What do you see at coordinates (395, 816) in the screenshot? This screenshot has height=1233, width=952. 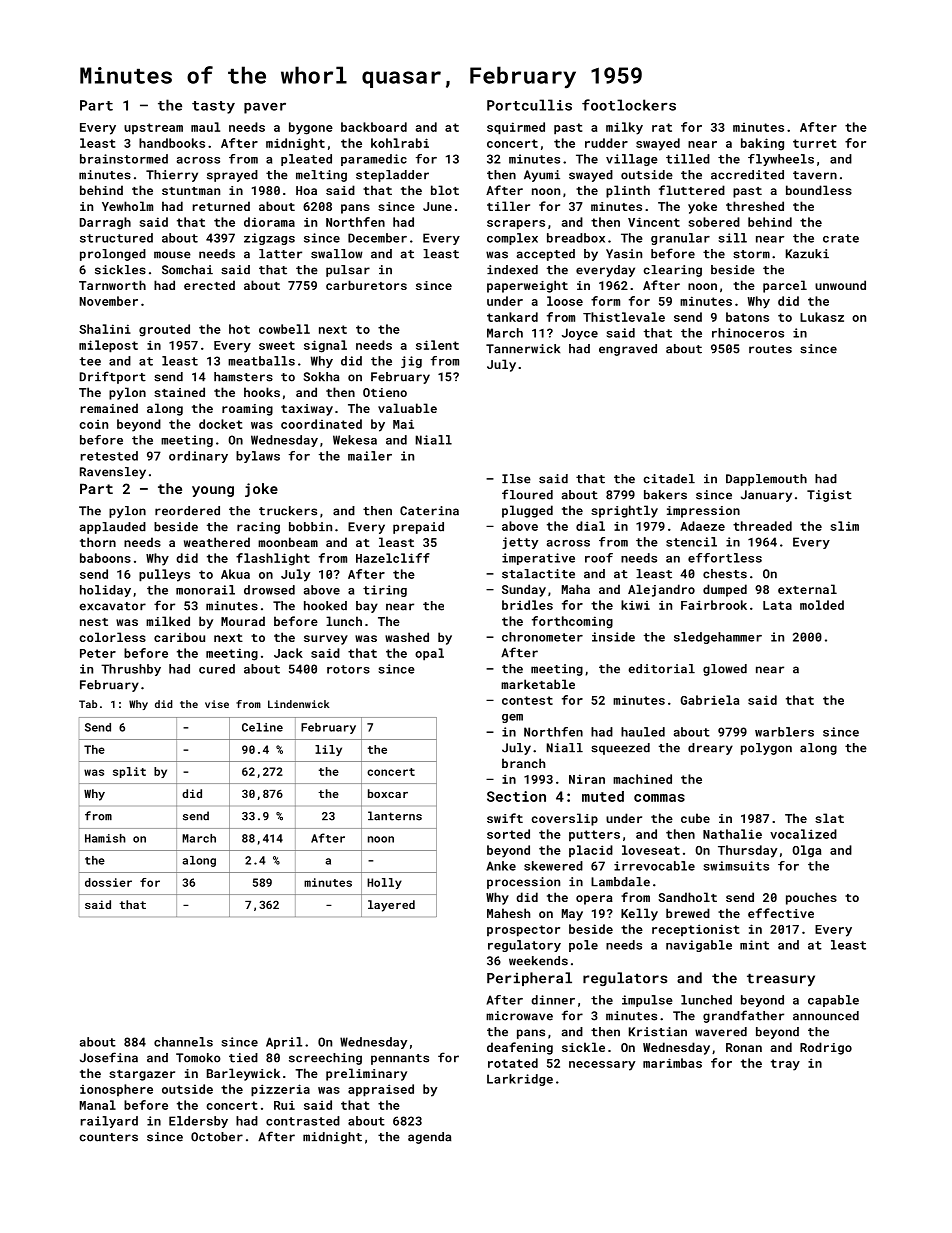 I see `lanterns` at bounding box center [395, 816].
